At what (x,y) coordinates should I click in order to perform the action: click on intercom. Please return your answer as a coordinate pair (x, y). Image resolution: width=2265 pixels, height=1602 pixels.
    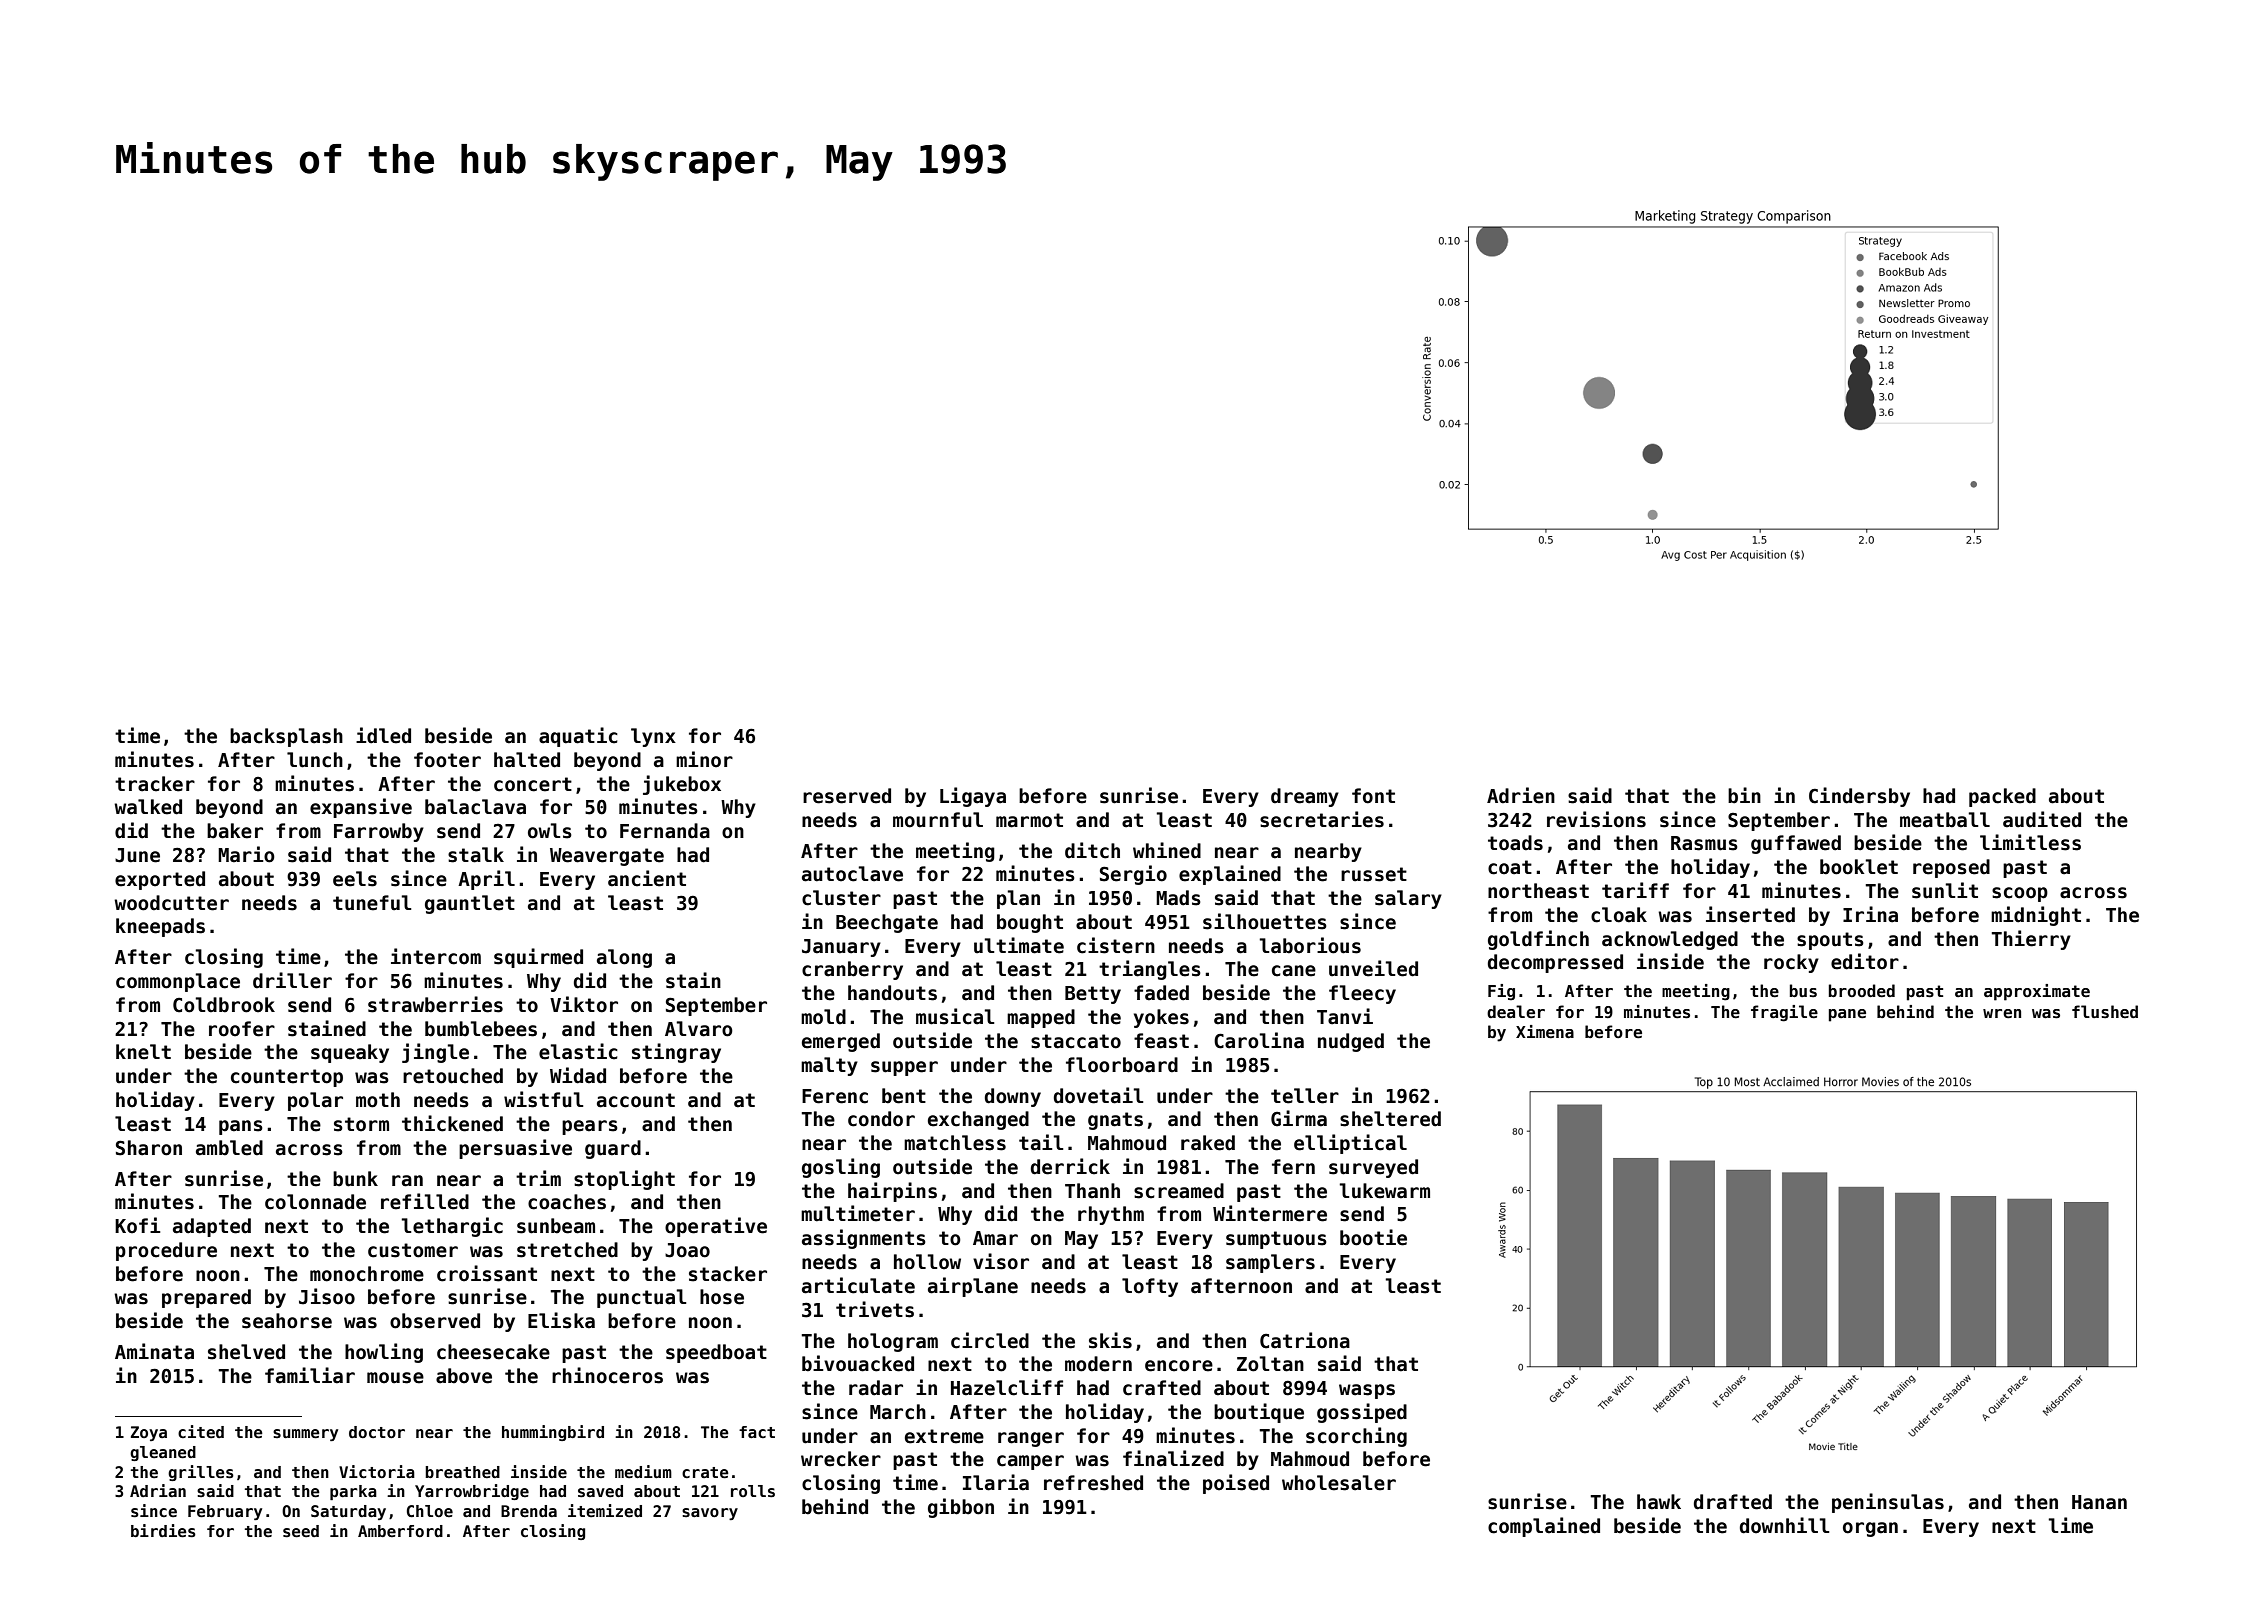
    Looking at the image, I should click on (436, 956).
